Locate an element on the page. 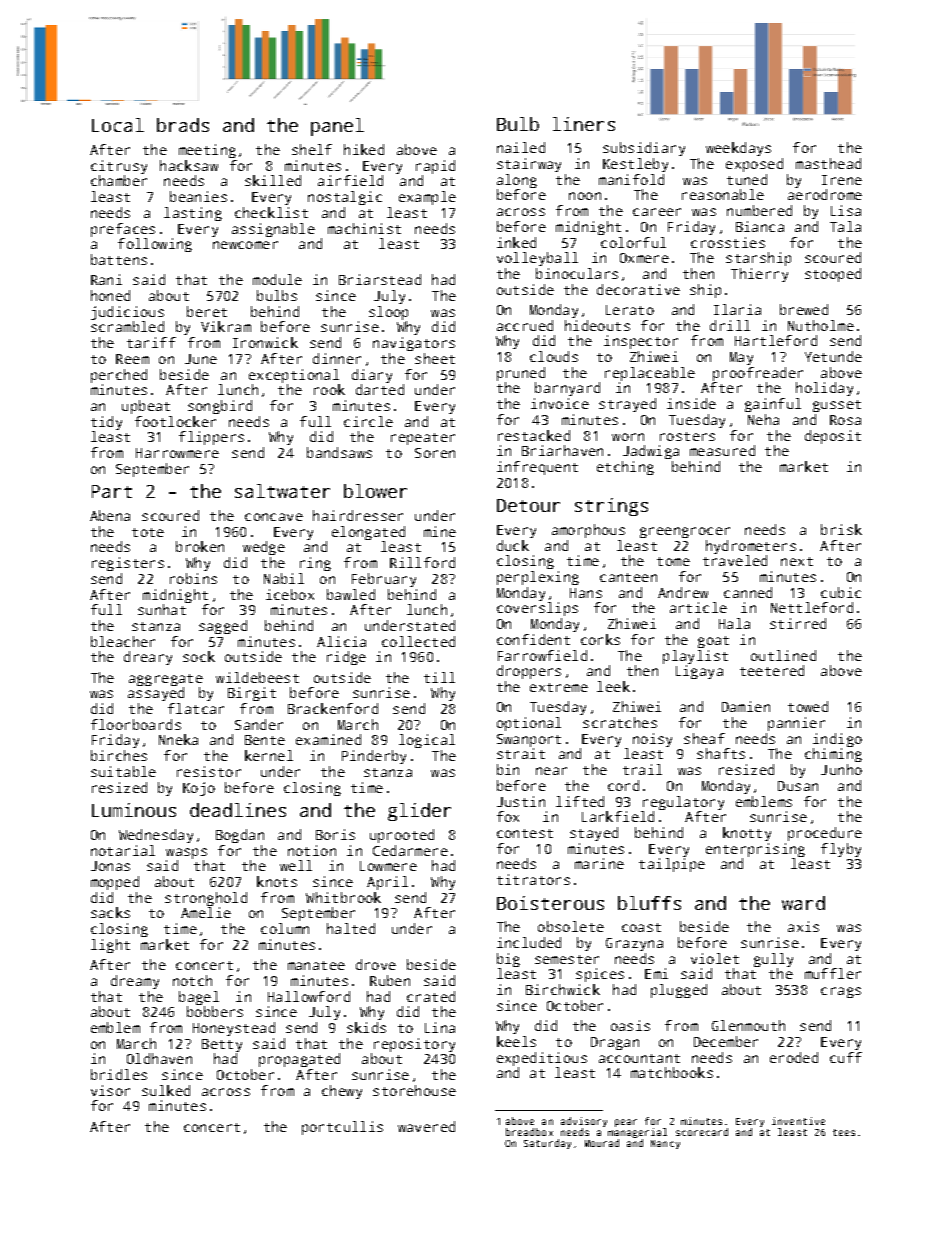 The height and width of the image is (1233, 952). Boisterous is located at coordinates (550, 903).
